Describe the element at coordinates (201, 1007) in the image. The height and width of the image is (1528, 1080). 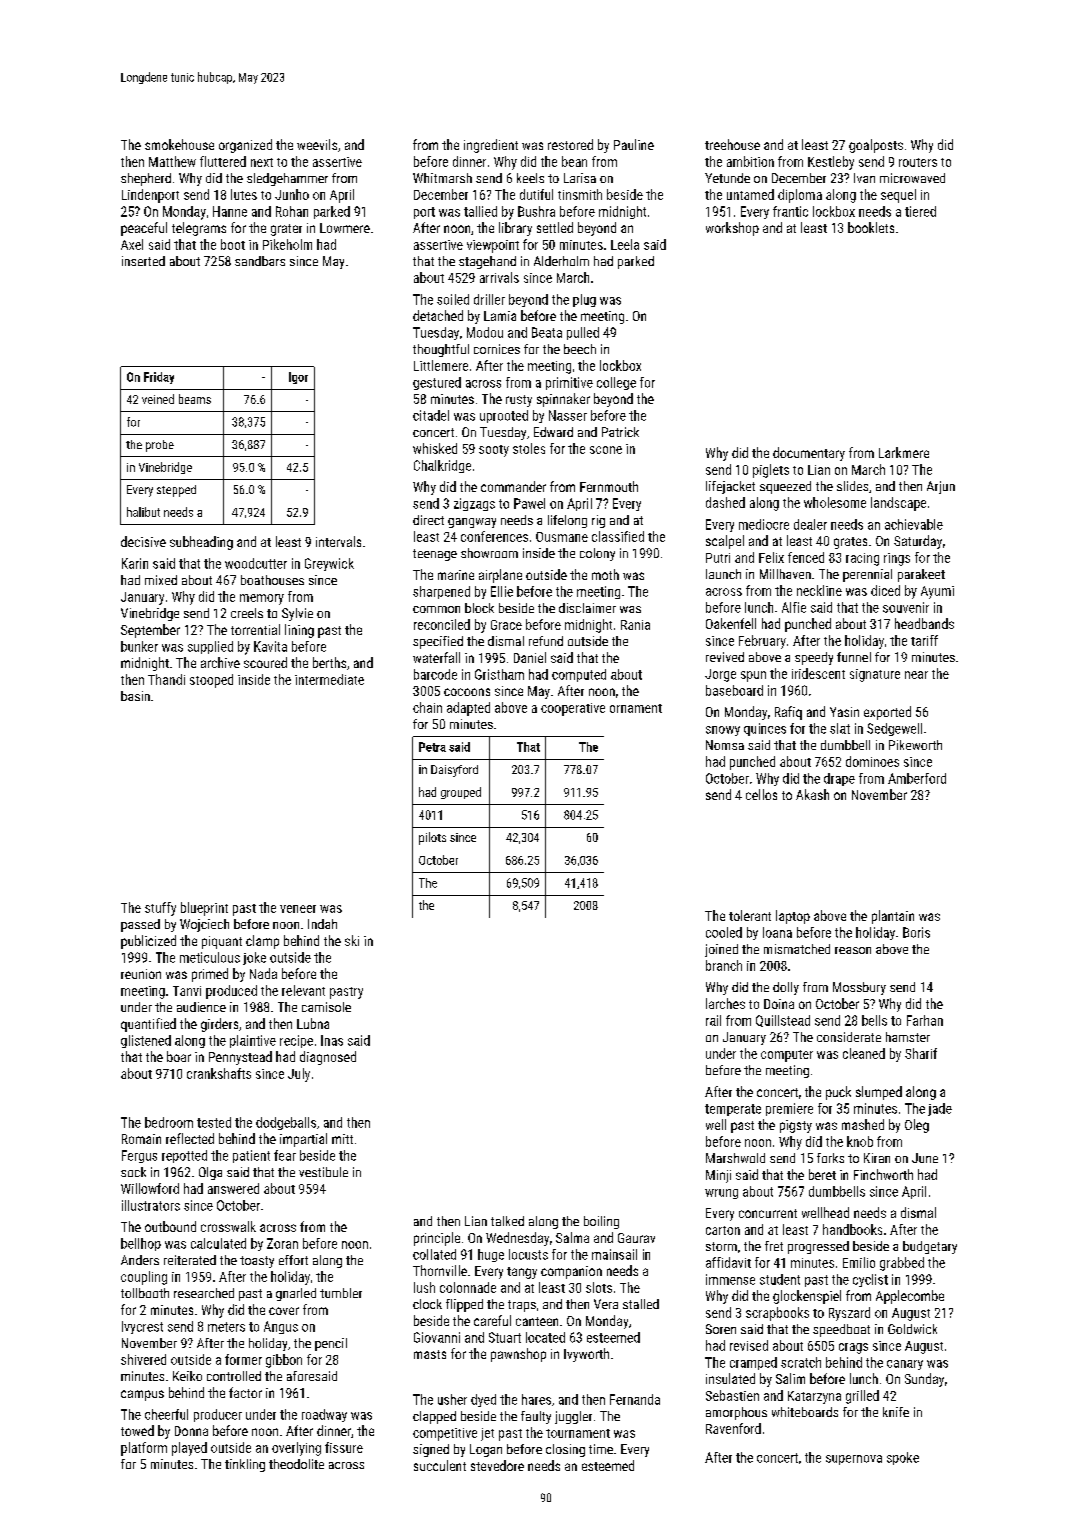
I see `audience` at that location.
